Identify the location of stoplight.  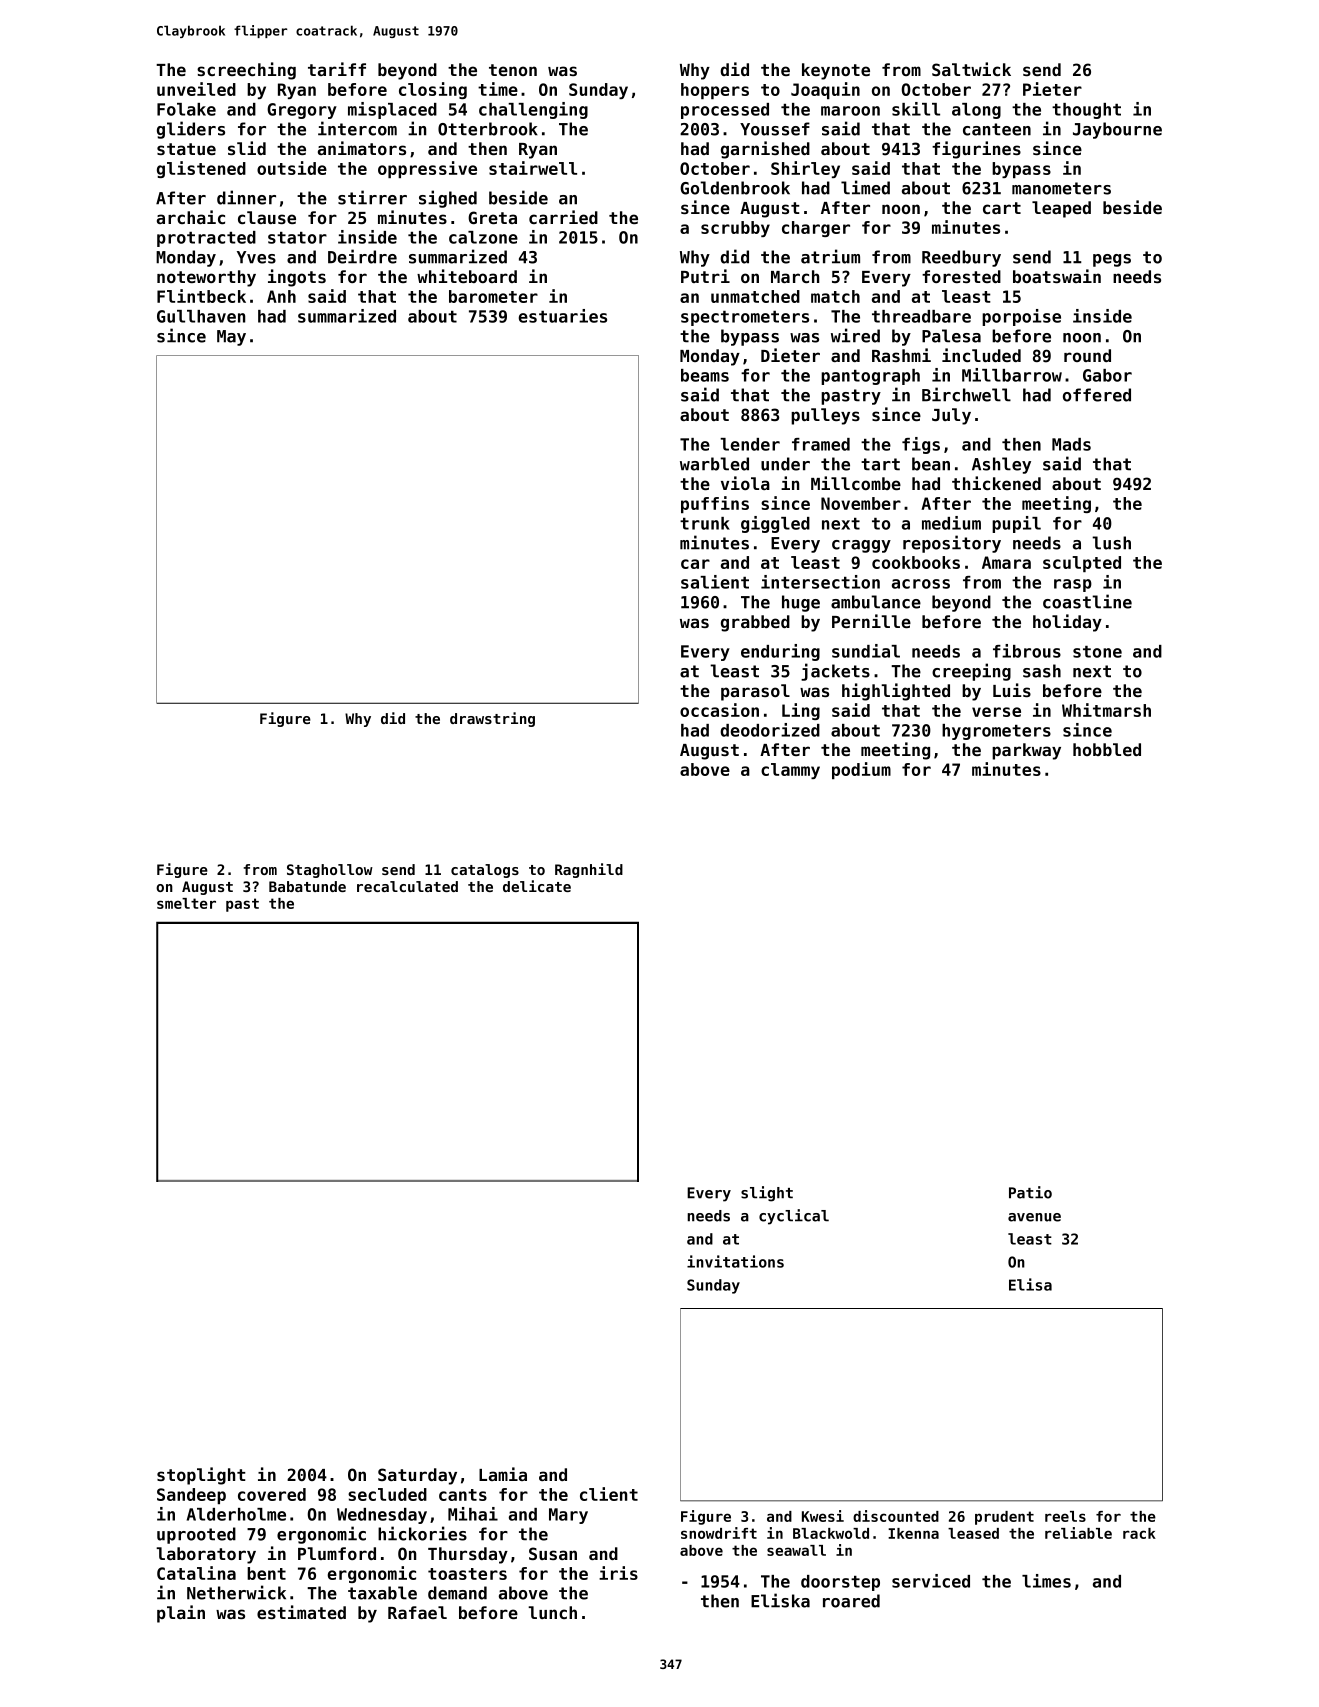
(201, 1476).
